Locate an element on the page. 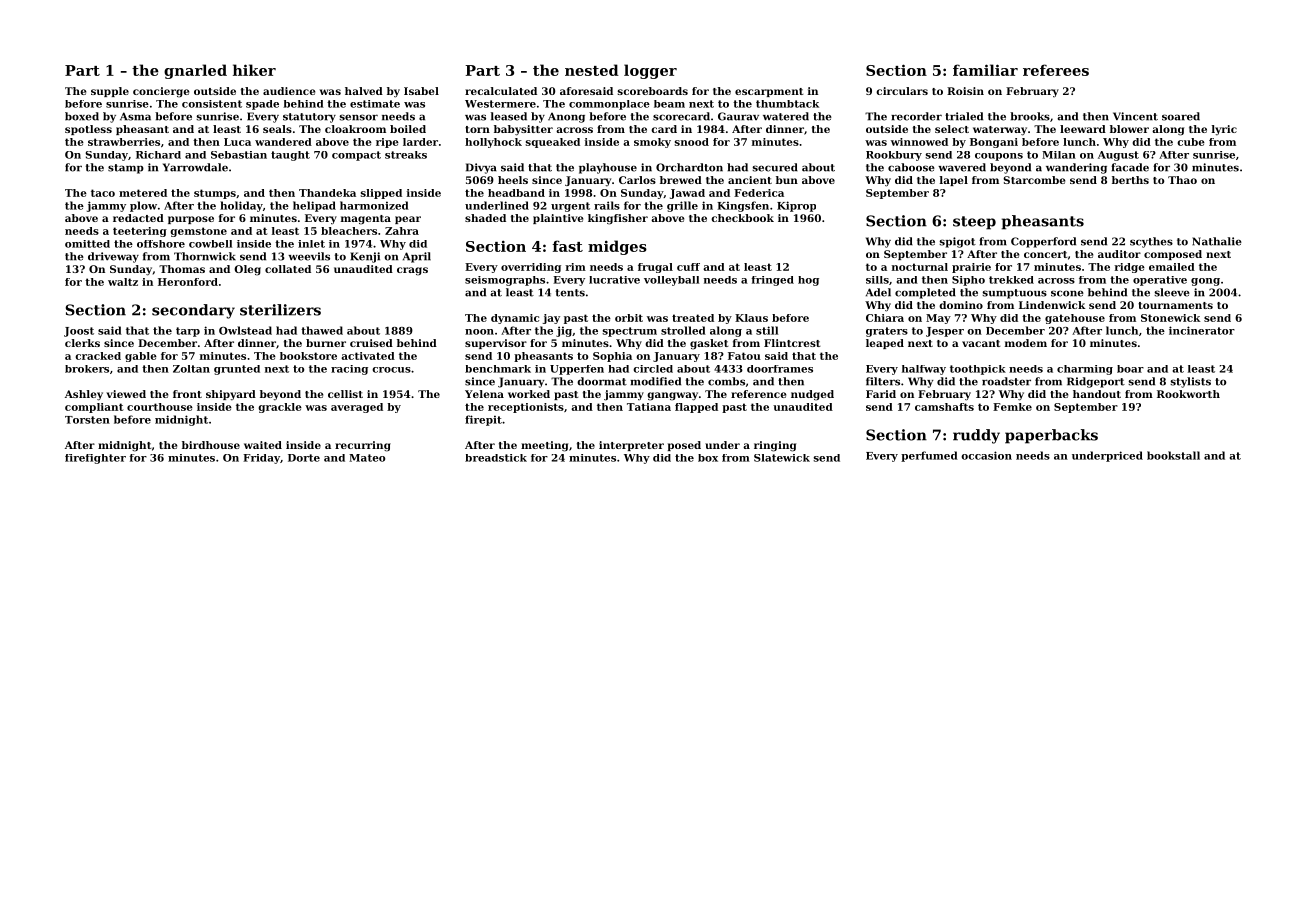 The width and height of the document is (1308, 924). supple is located at coordinates (110, 92).
